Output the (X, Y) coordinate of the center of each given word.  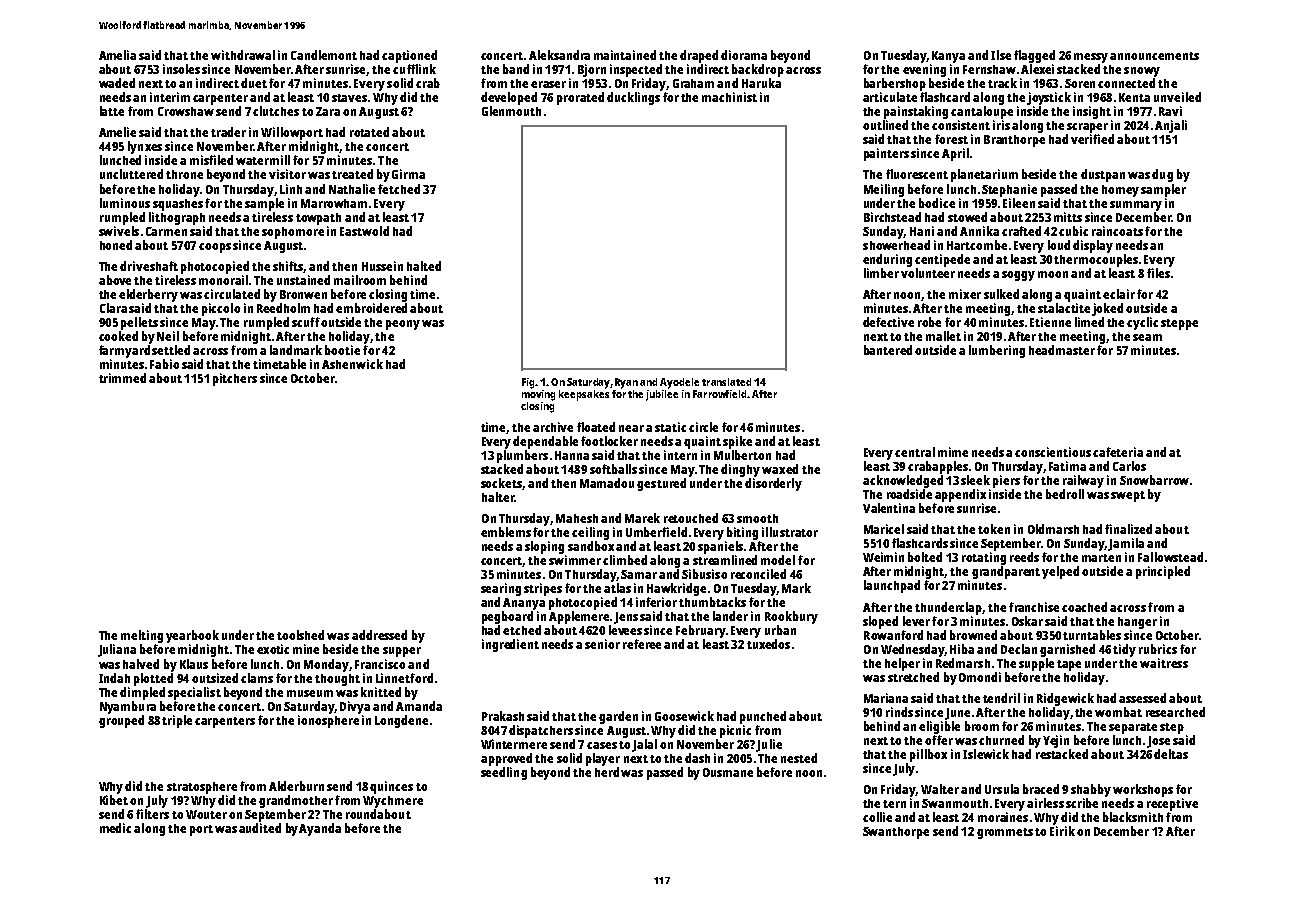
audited (260, 828)
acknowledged (903, 481)
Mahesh (577, 518)
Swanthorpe (896, 833)
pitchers (235, 379)
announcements (1154, 56)
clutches (276, 111)
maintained (625, 55)
